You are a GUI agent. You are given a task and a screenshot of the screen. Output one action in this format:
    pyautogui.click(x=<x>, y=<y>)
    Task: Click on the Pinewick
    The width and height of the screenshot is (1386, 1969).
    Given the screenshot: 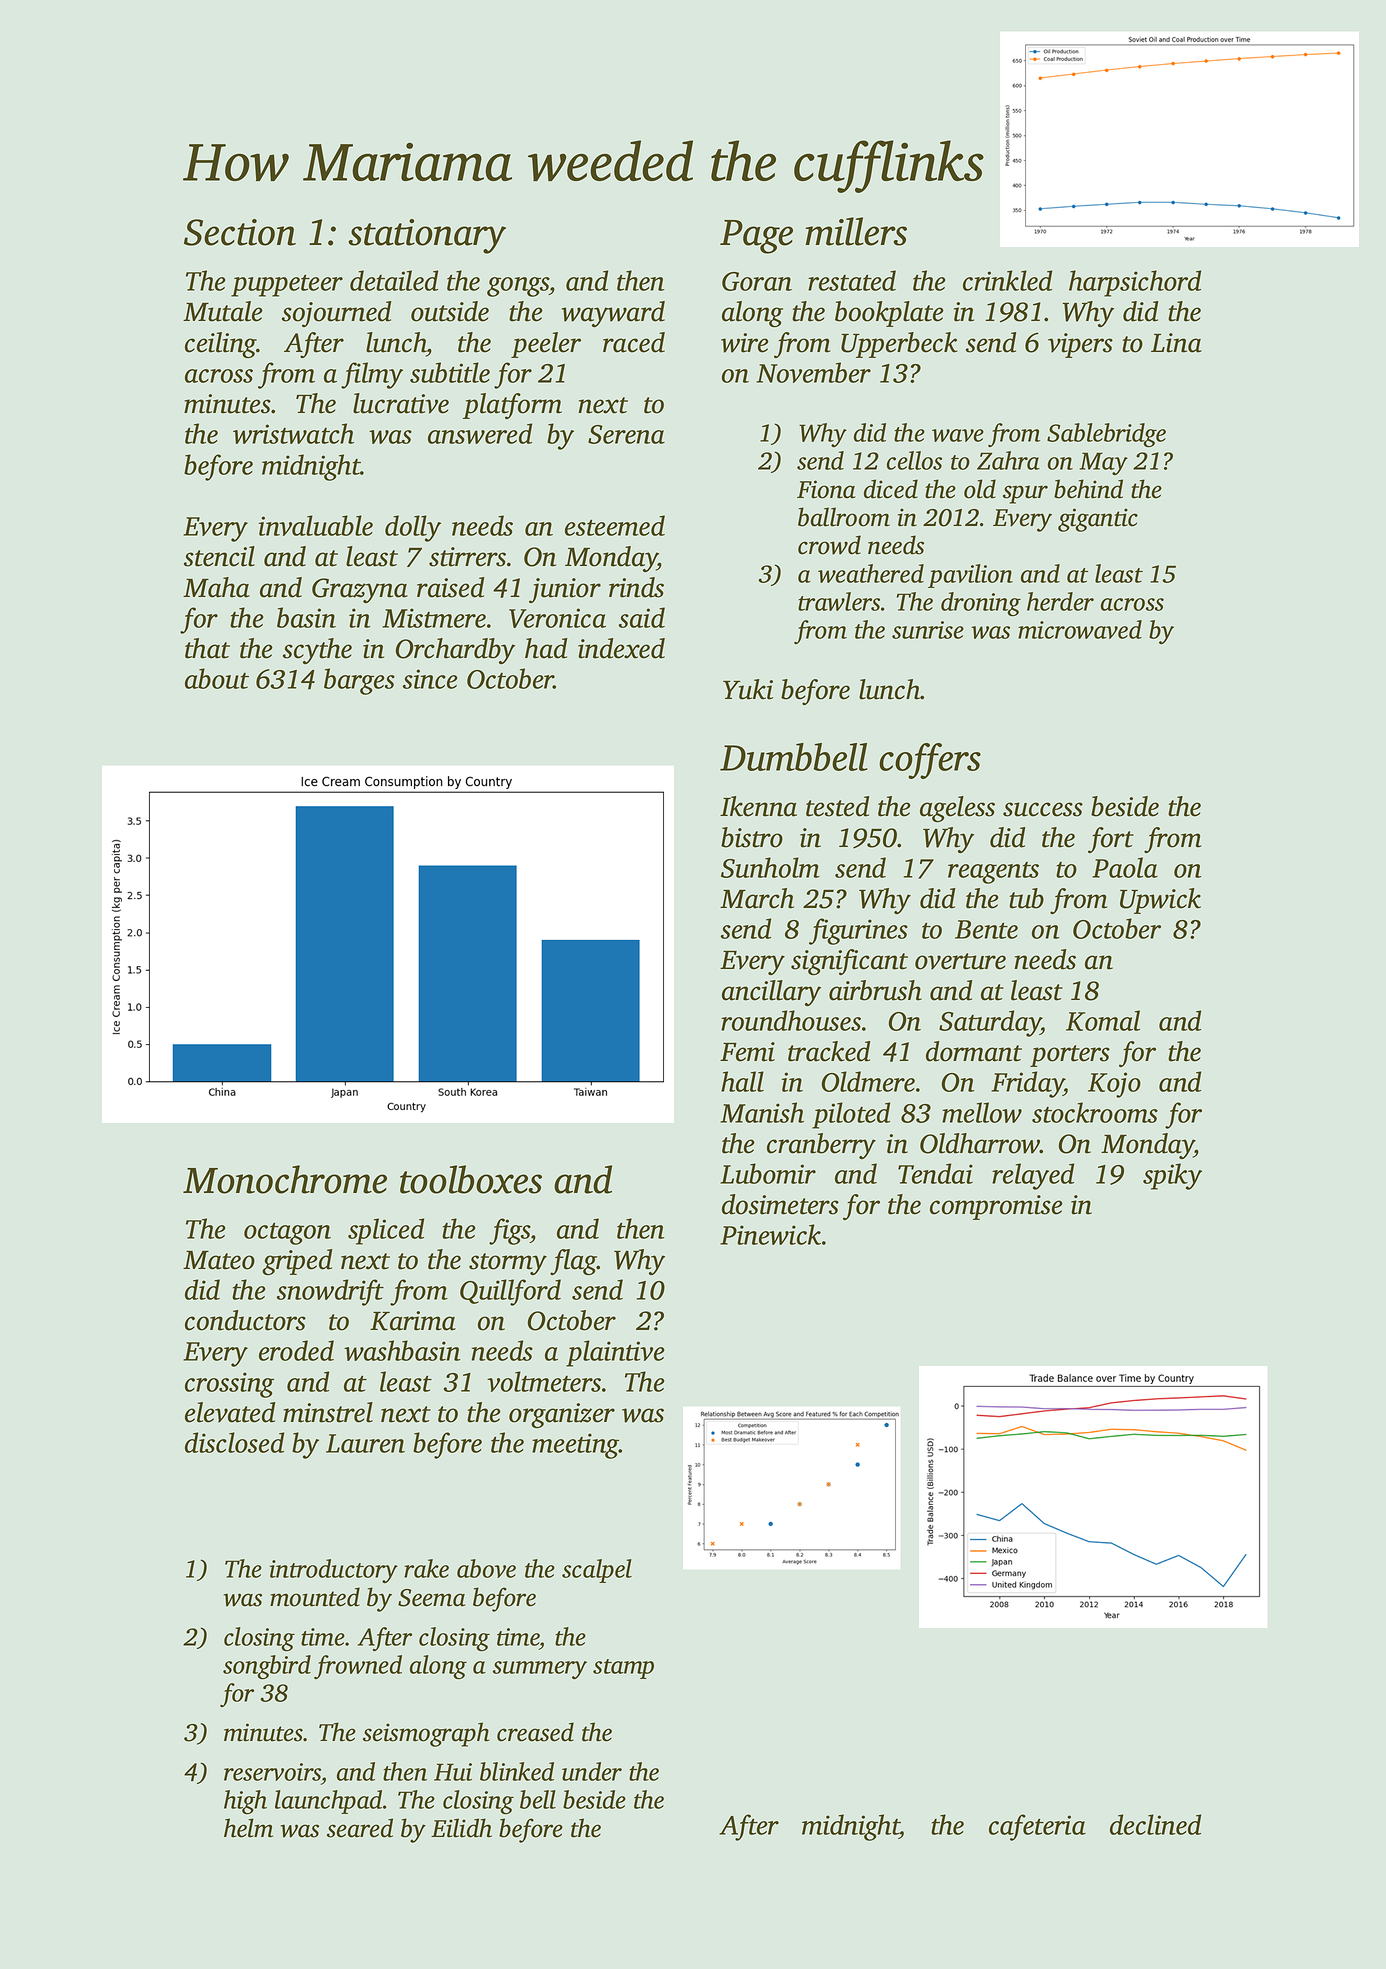 What is the action you would take?
    pyautogui.click(x=770, y=1234)
